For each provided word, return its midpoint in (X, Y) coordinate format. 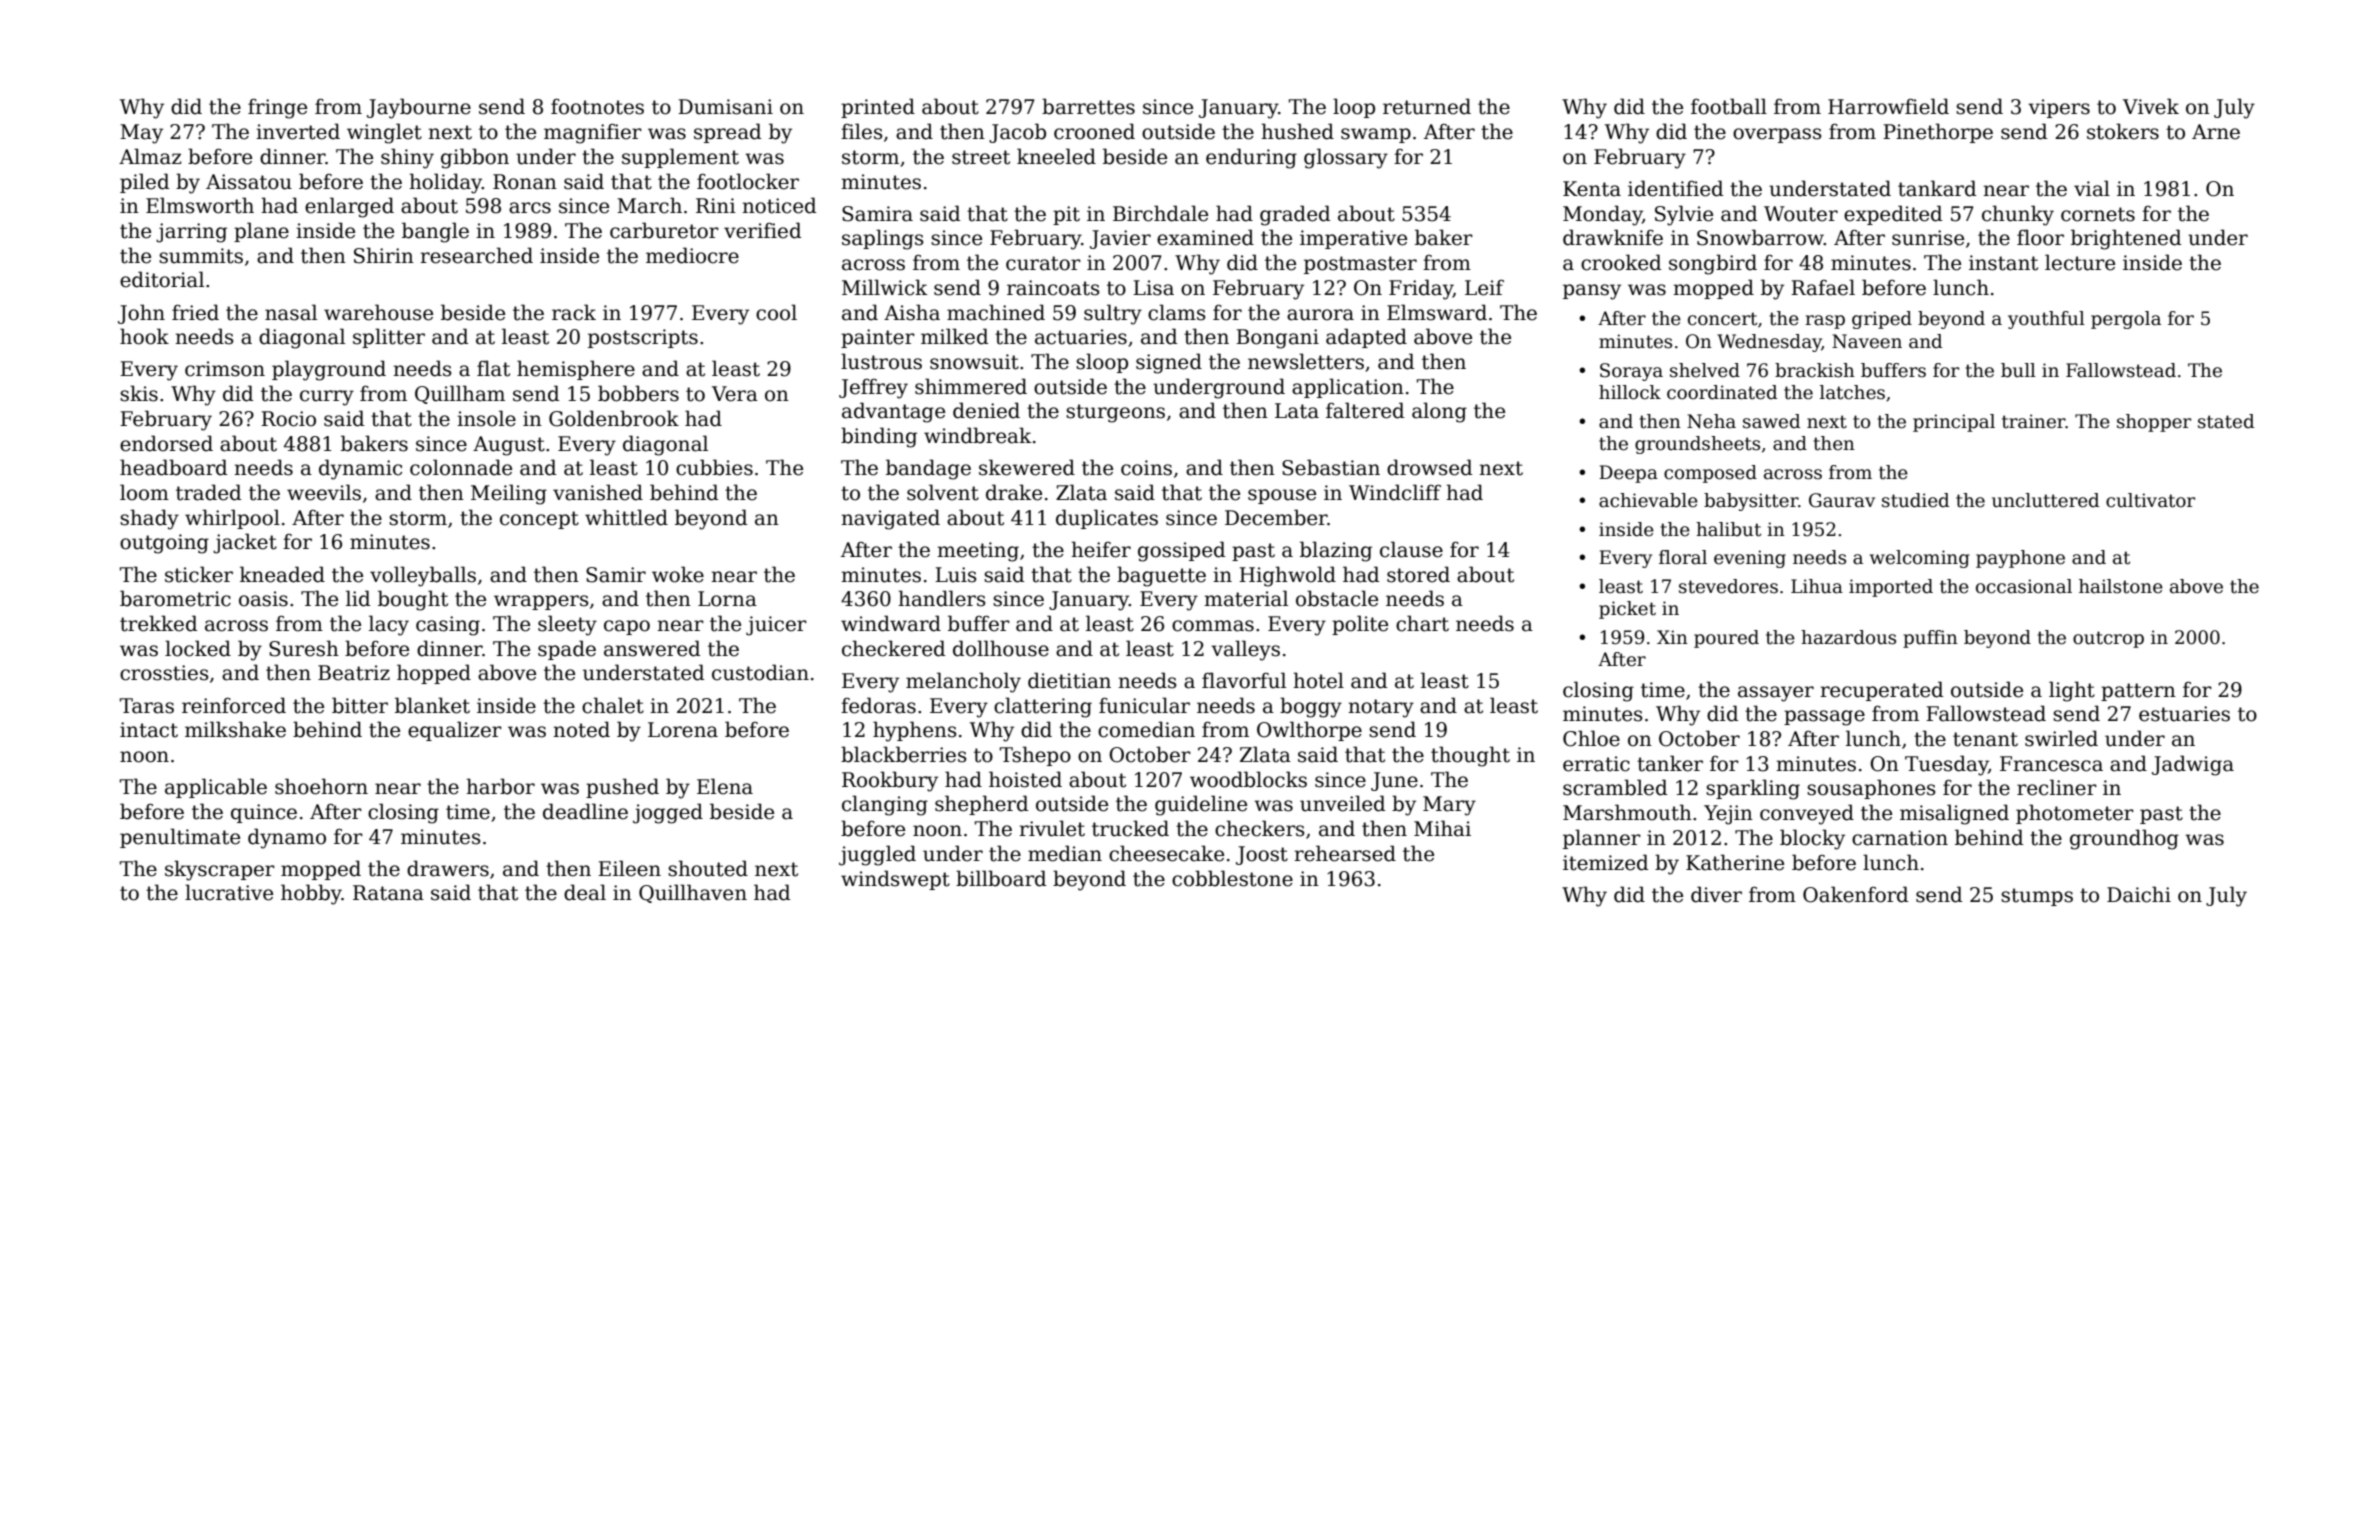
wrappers (541, 602)
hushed (1297, 131)
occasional (2024, 586)
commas (1213, 626)
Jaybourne (419, 108)
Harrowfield (1888, 106)
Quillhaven (693, 893)
